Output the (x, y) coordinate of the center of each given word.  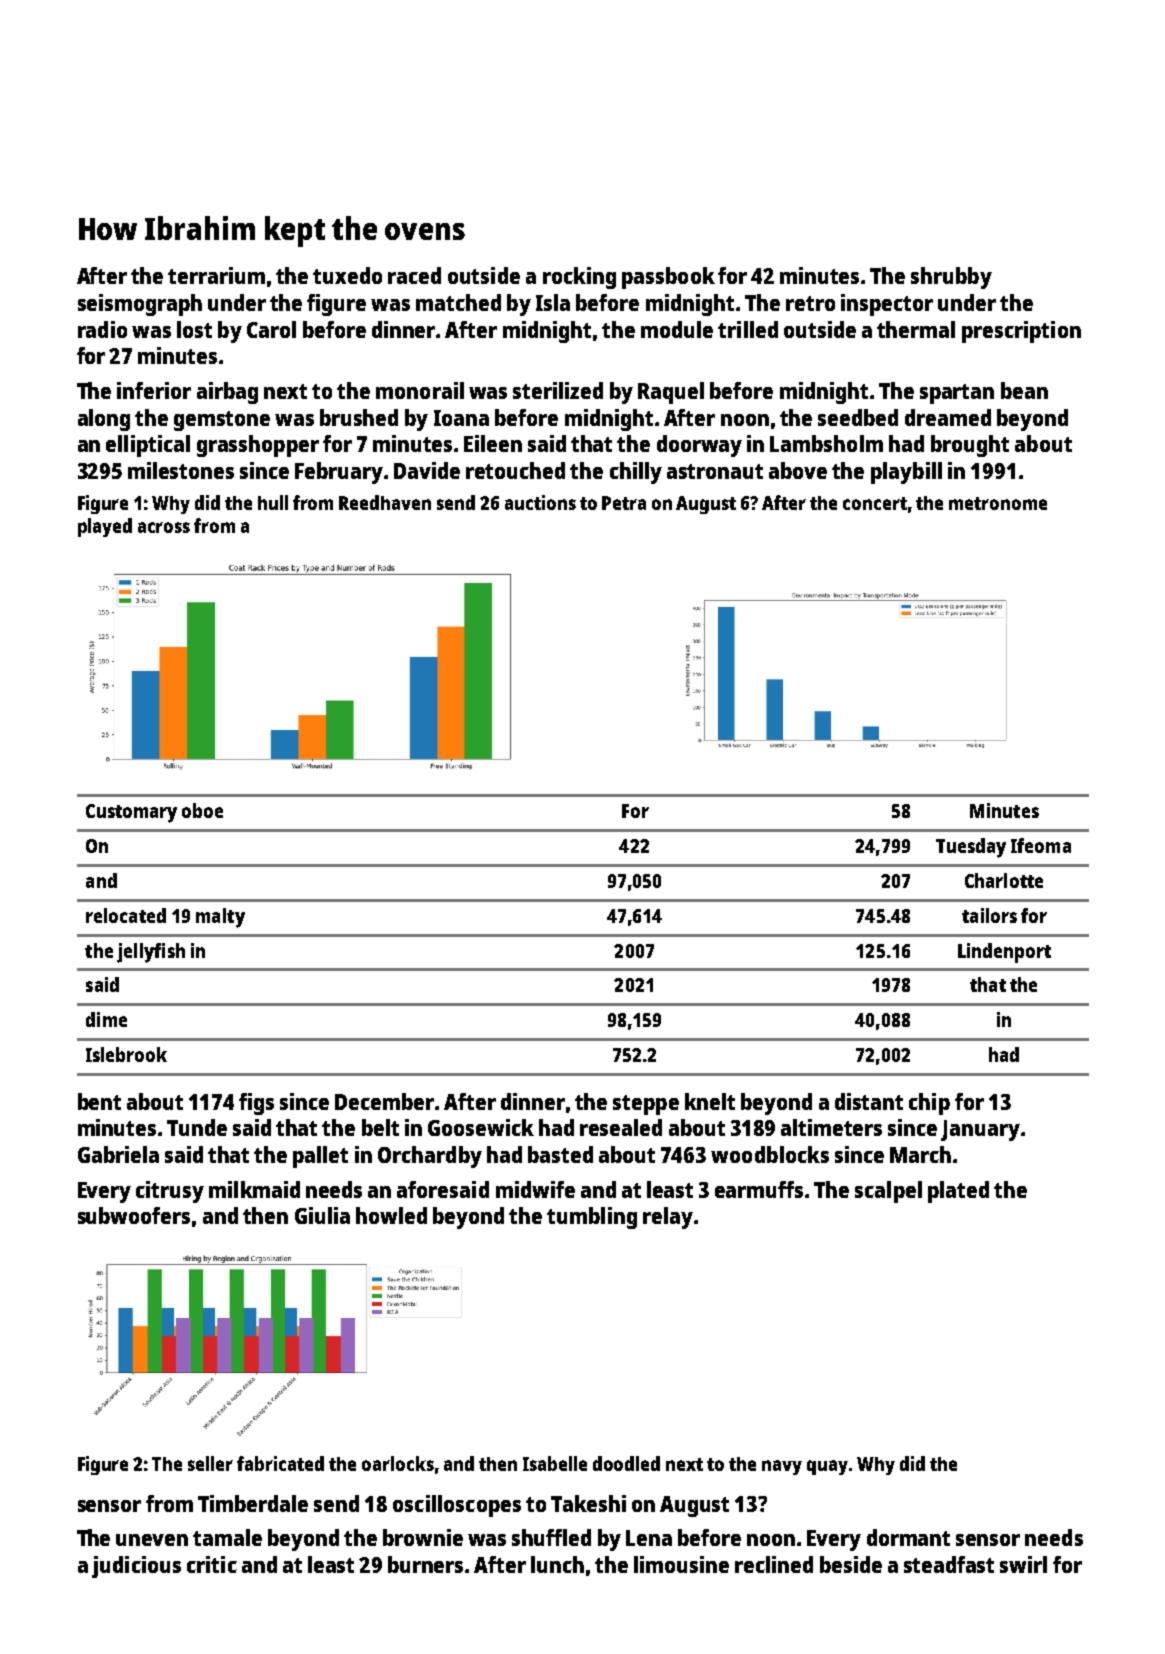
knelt (710, 1101)
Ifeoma (1041, 845)
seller (210, 1463)
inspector (887, 305)
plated (958, 1192)
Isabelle (555, 1463)
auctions (540, 502)
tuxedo (347, 275)
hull (273, 502)
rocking (579, 278)
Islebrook (126, 1054)
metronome (998, 503)
